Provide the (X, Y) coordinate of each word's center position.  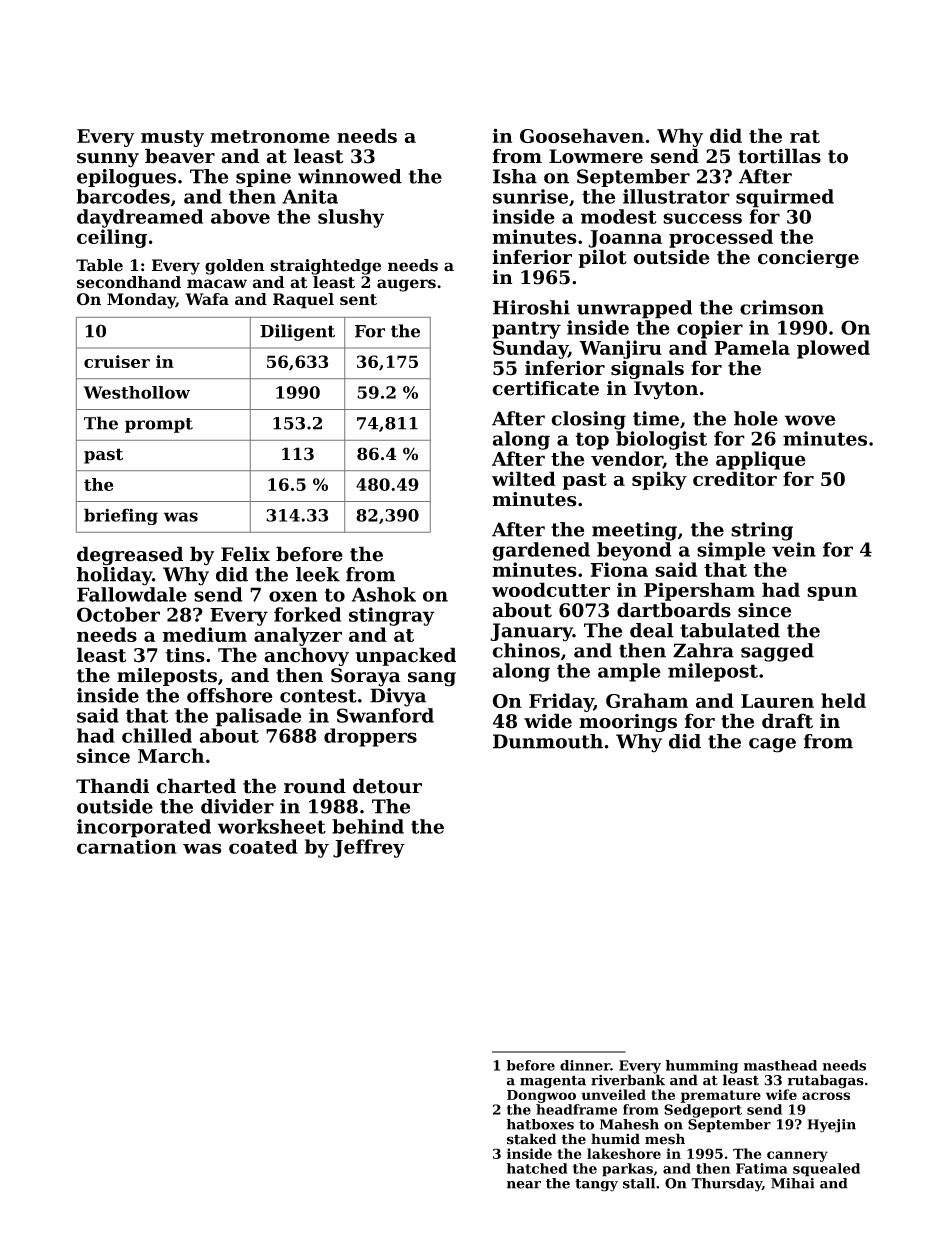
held (843, 700)
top (592, 441)
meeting (634, 531)
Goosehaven (582, 135)
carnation (127, 846)
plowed (833, 349)
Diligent (297, 332)
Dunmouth (548, 741)
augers (406, 285)
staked (531, 1139)
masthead (780, 1065)
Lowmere (596, 156)
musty (172, 138)
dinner (585, 1065)
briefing (121, 516)
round (315, 786)
